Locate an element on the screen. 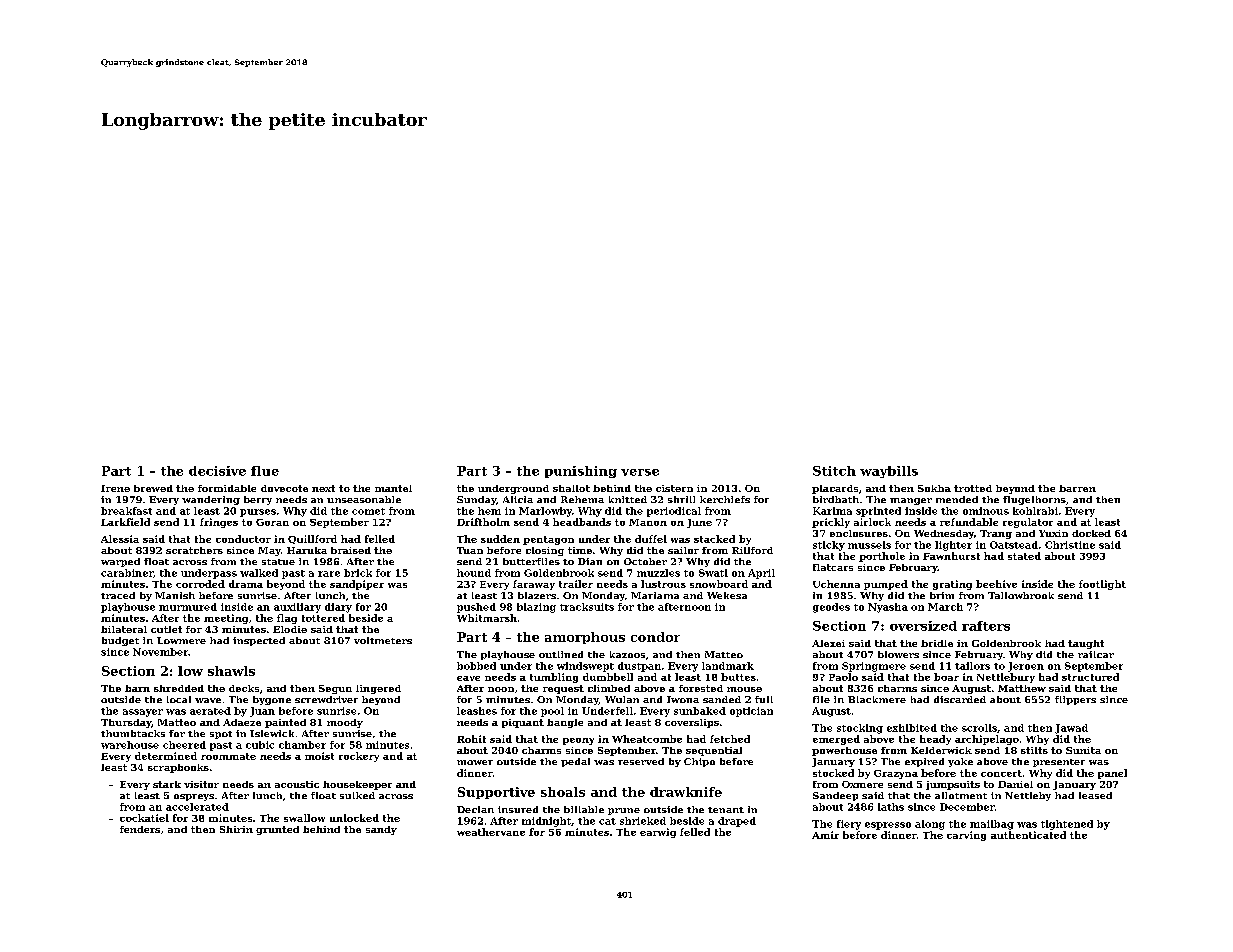 This screenshot has height=952, width=1233. voltmeters is located at coordinates (383, 640).
